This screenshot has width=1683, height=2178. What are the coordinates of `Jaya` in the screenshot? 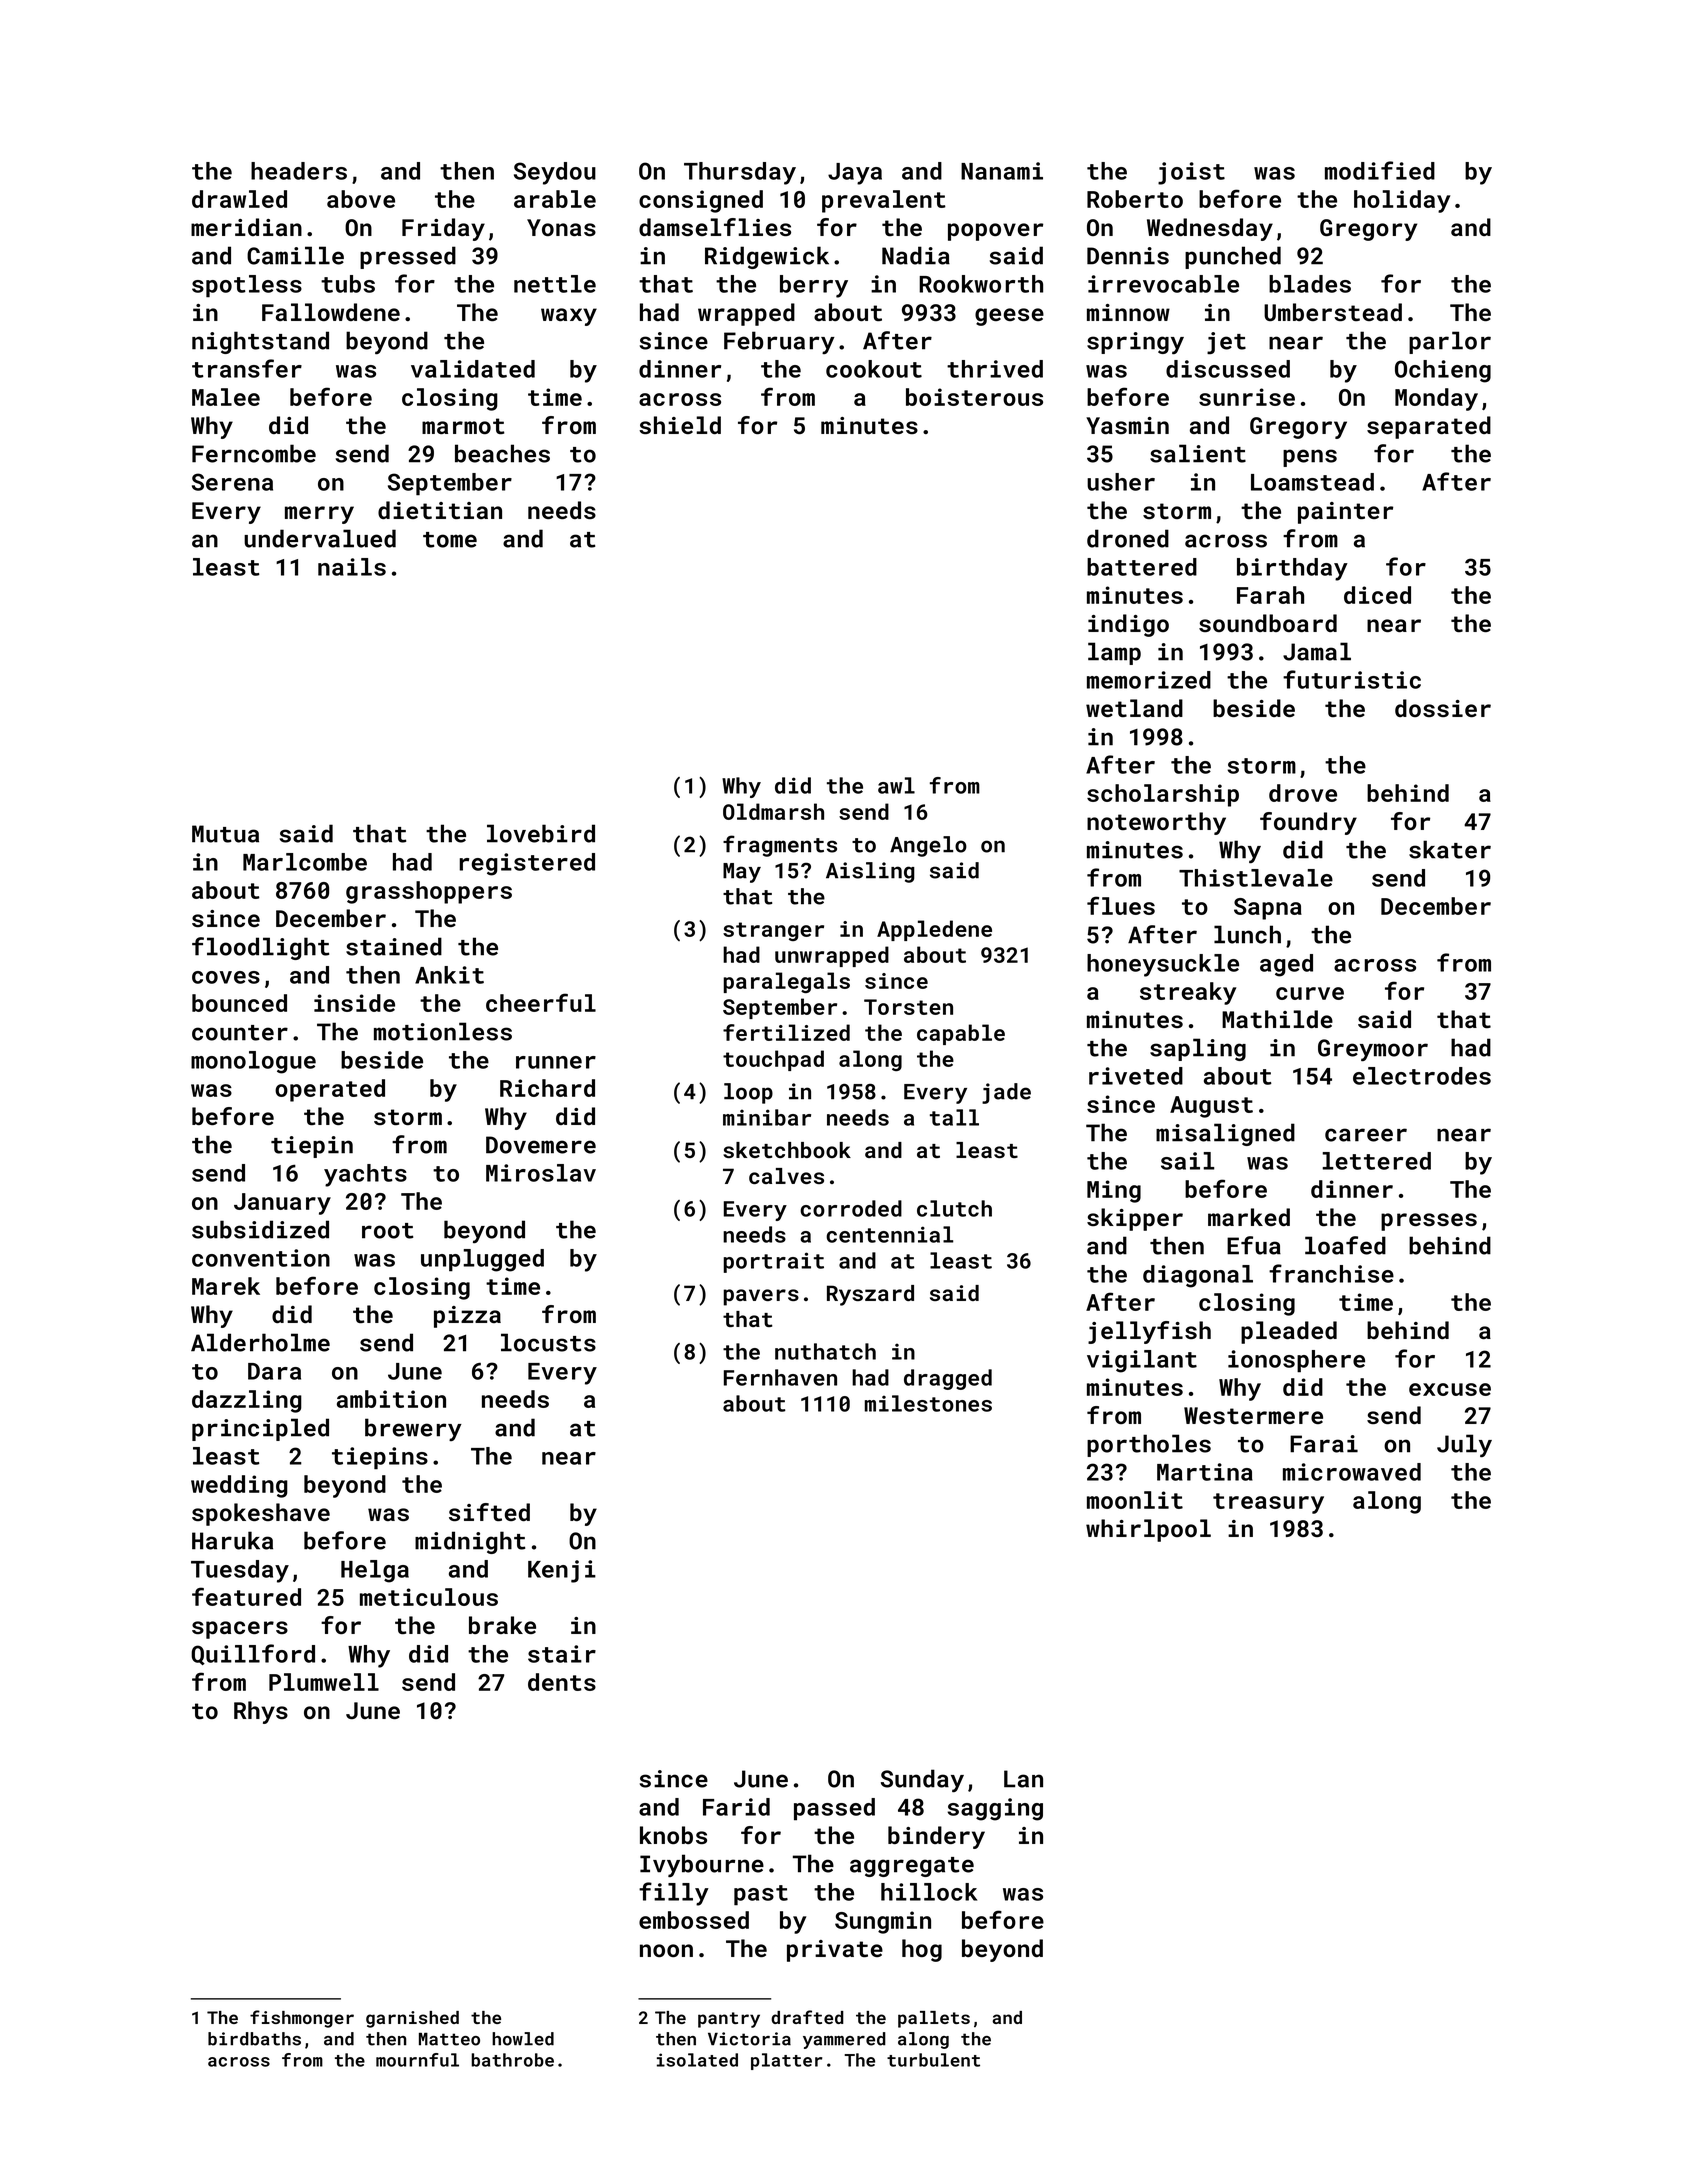 It's located at (855, 174).
